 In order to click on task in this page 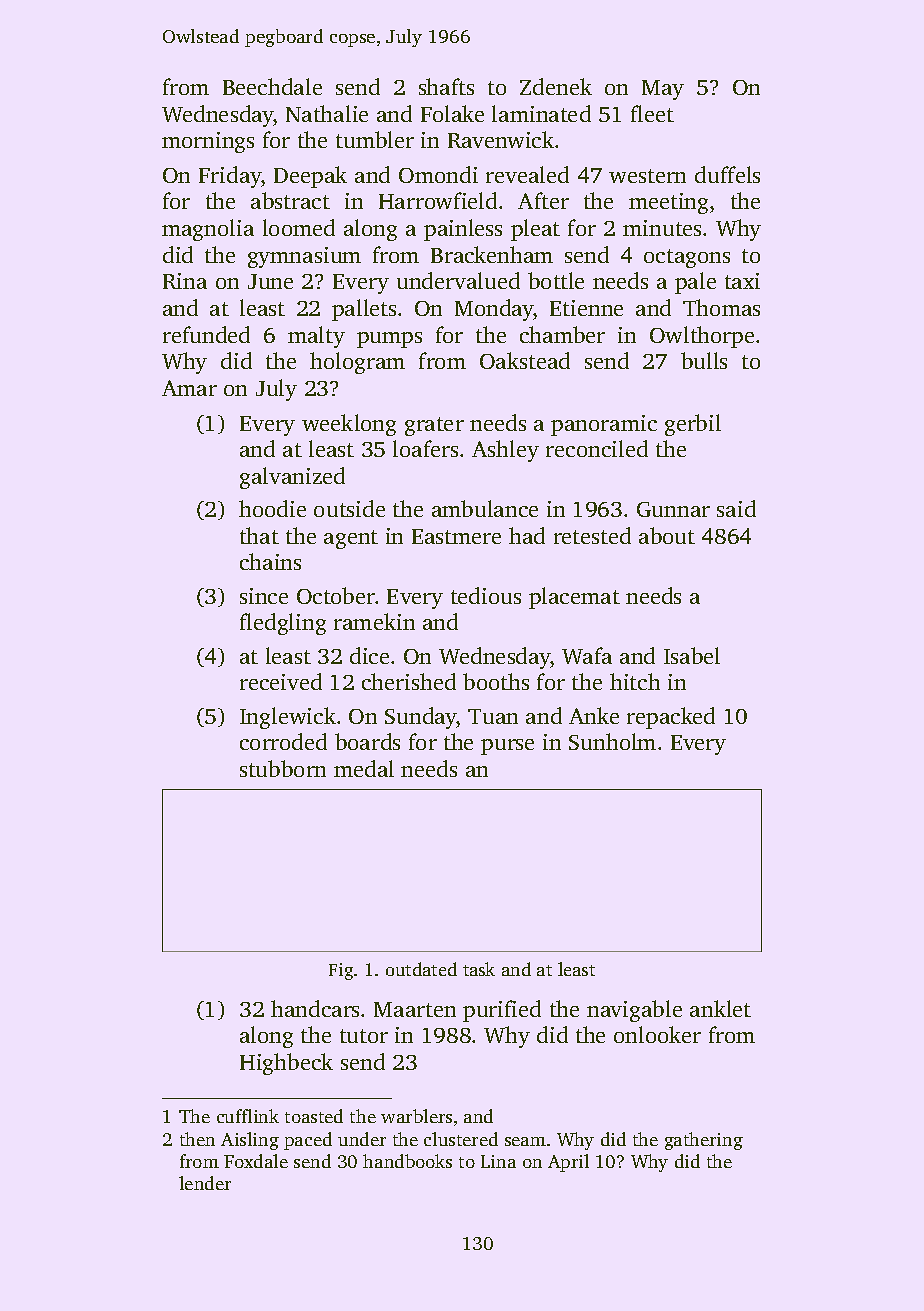, I will do `click(479, 969)`.
